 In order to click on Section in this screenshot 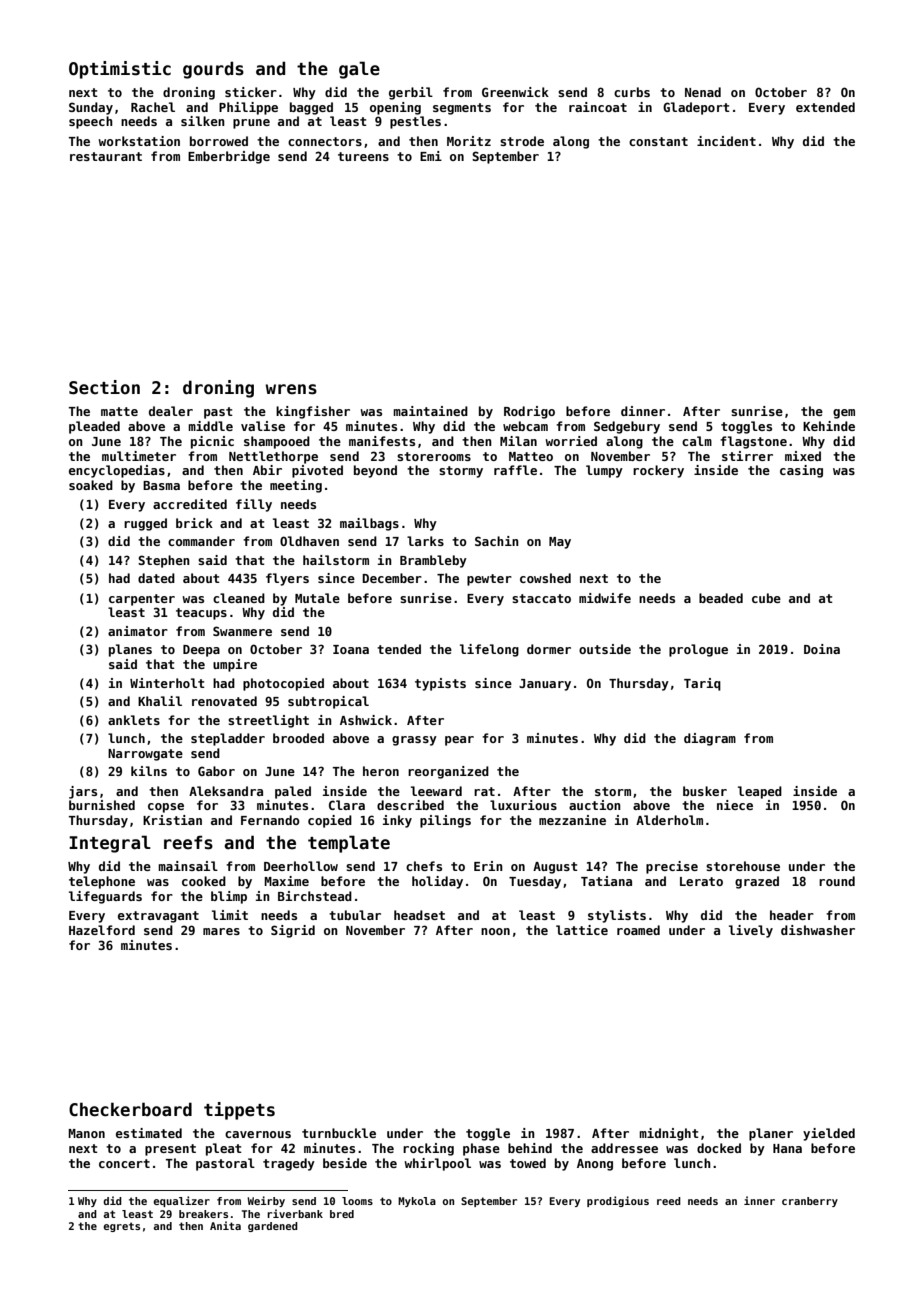, I will do `click(104, 387)`.
